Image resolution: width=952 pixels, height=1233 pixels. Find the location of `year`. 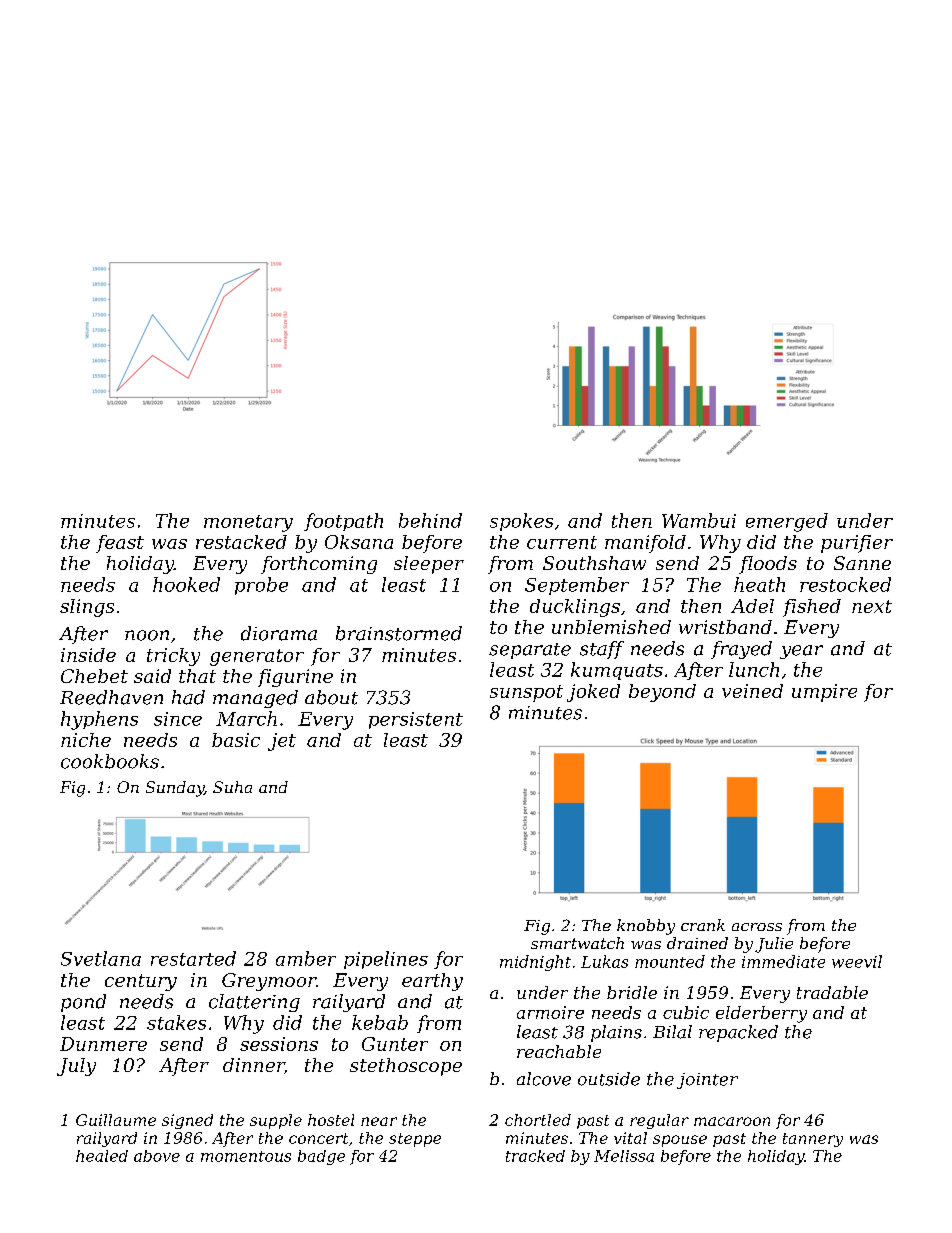

year is located at coordinates (801, 652).
